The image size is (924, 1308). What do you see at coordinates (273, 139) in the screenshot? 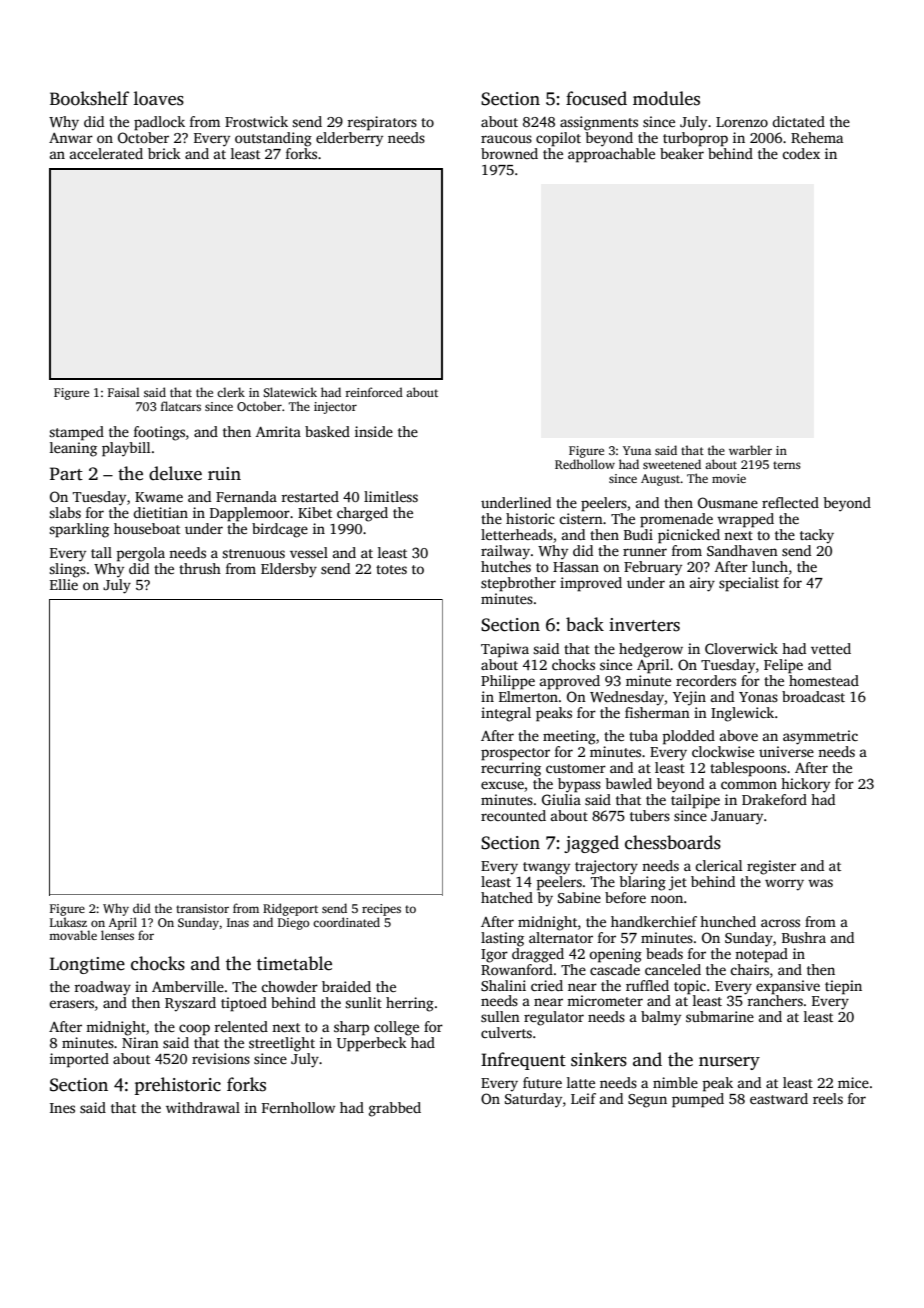
I see `outstanding` at bounding box center [273, 139].
